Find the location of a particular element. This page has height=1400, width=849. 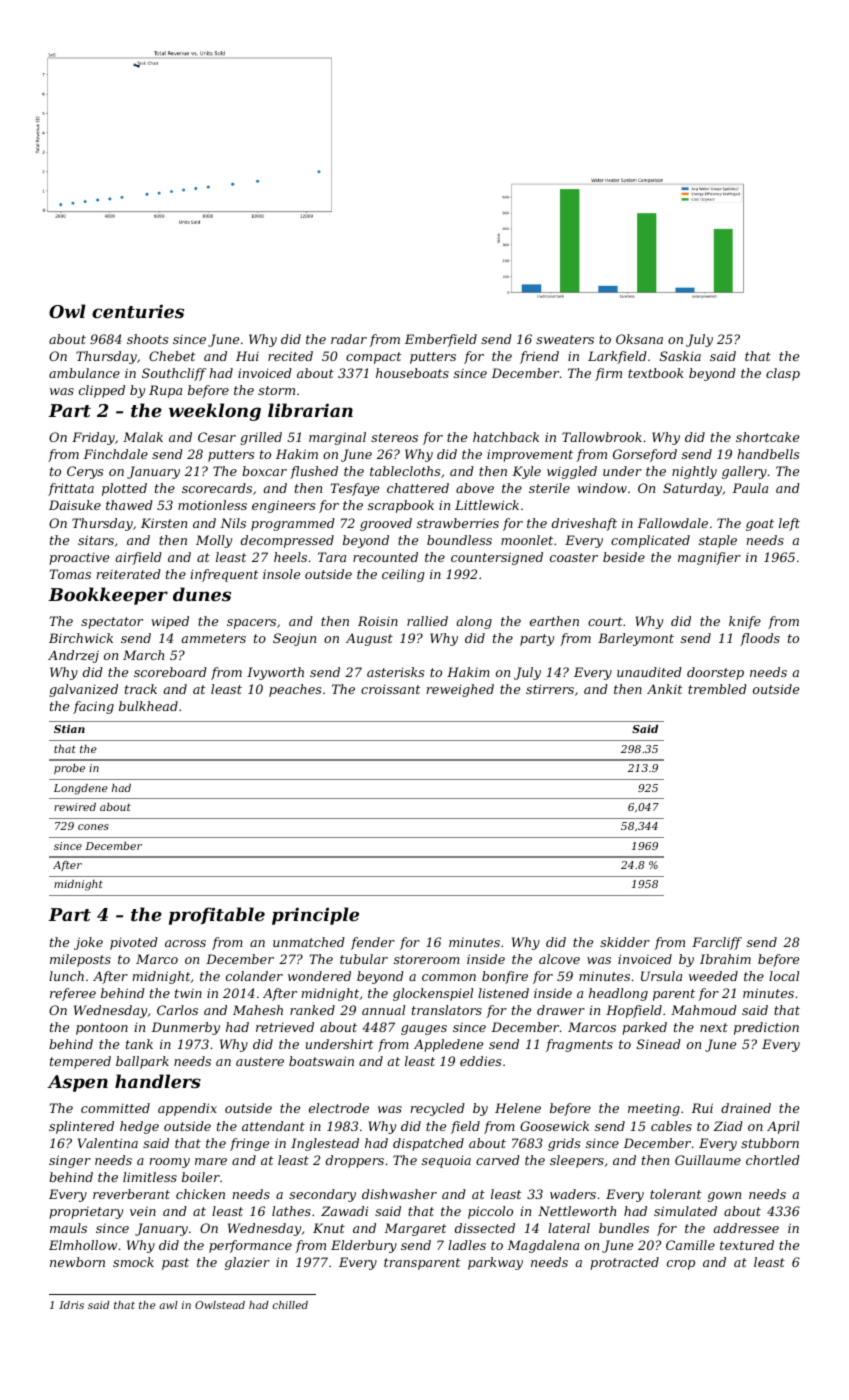

fragments is located at coordinates (579, 1045).
